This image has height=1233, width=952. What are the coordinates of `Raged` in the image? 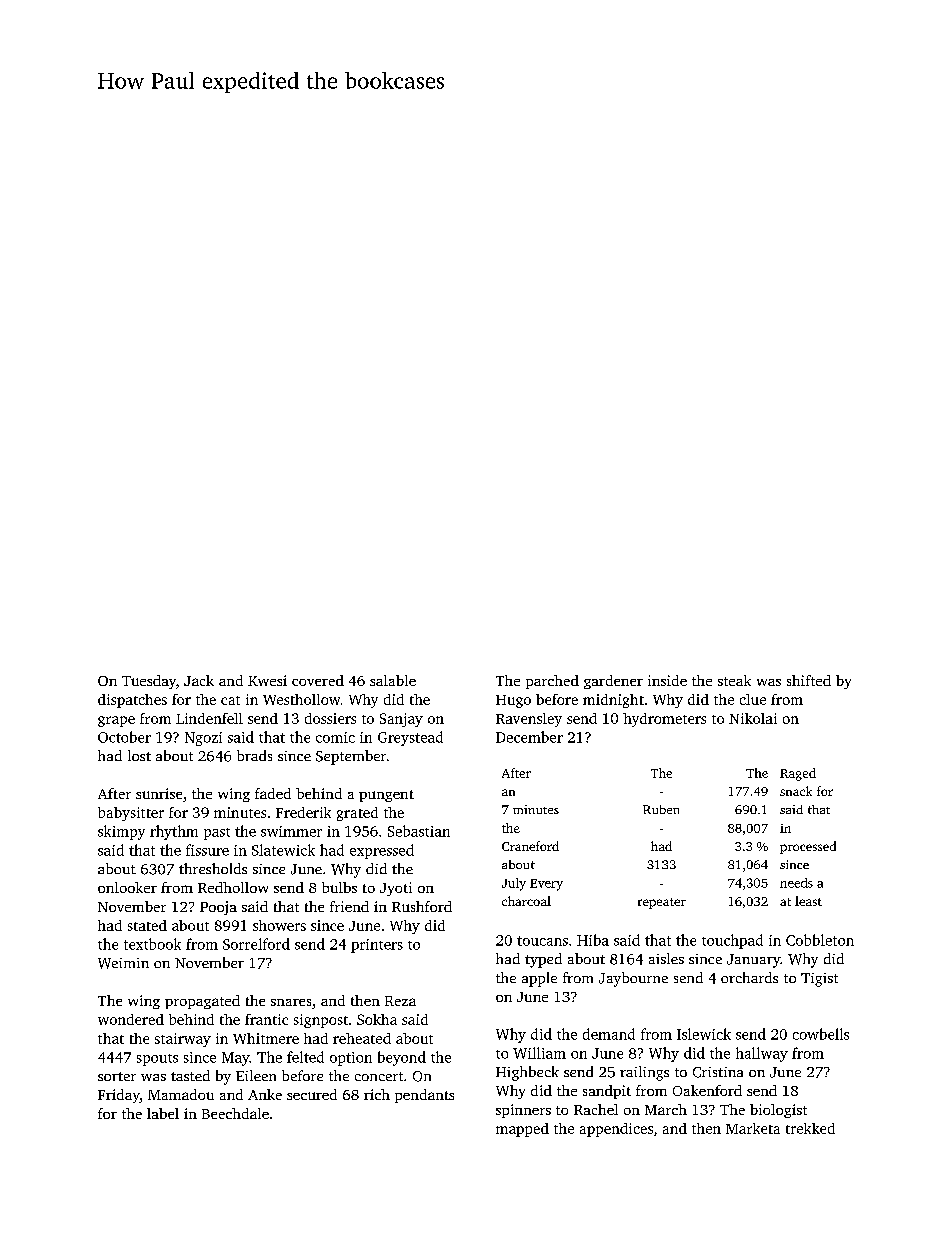 It's located at (798, 774).
